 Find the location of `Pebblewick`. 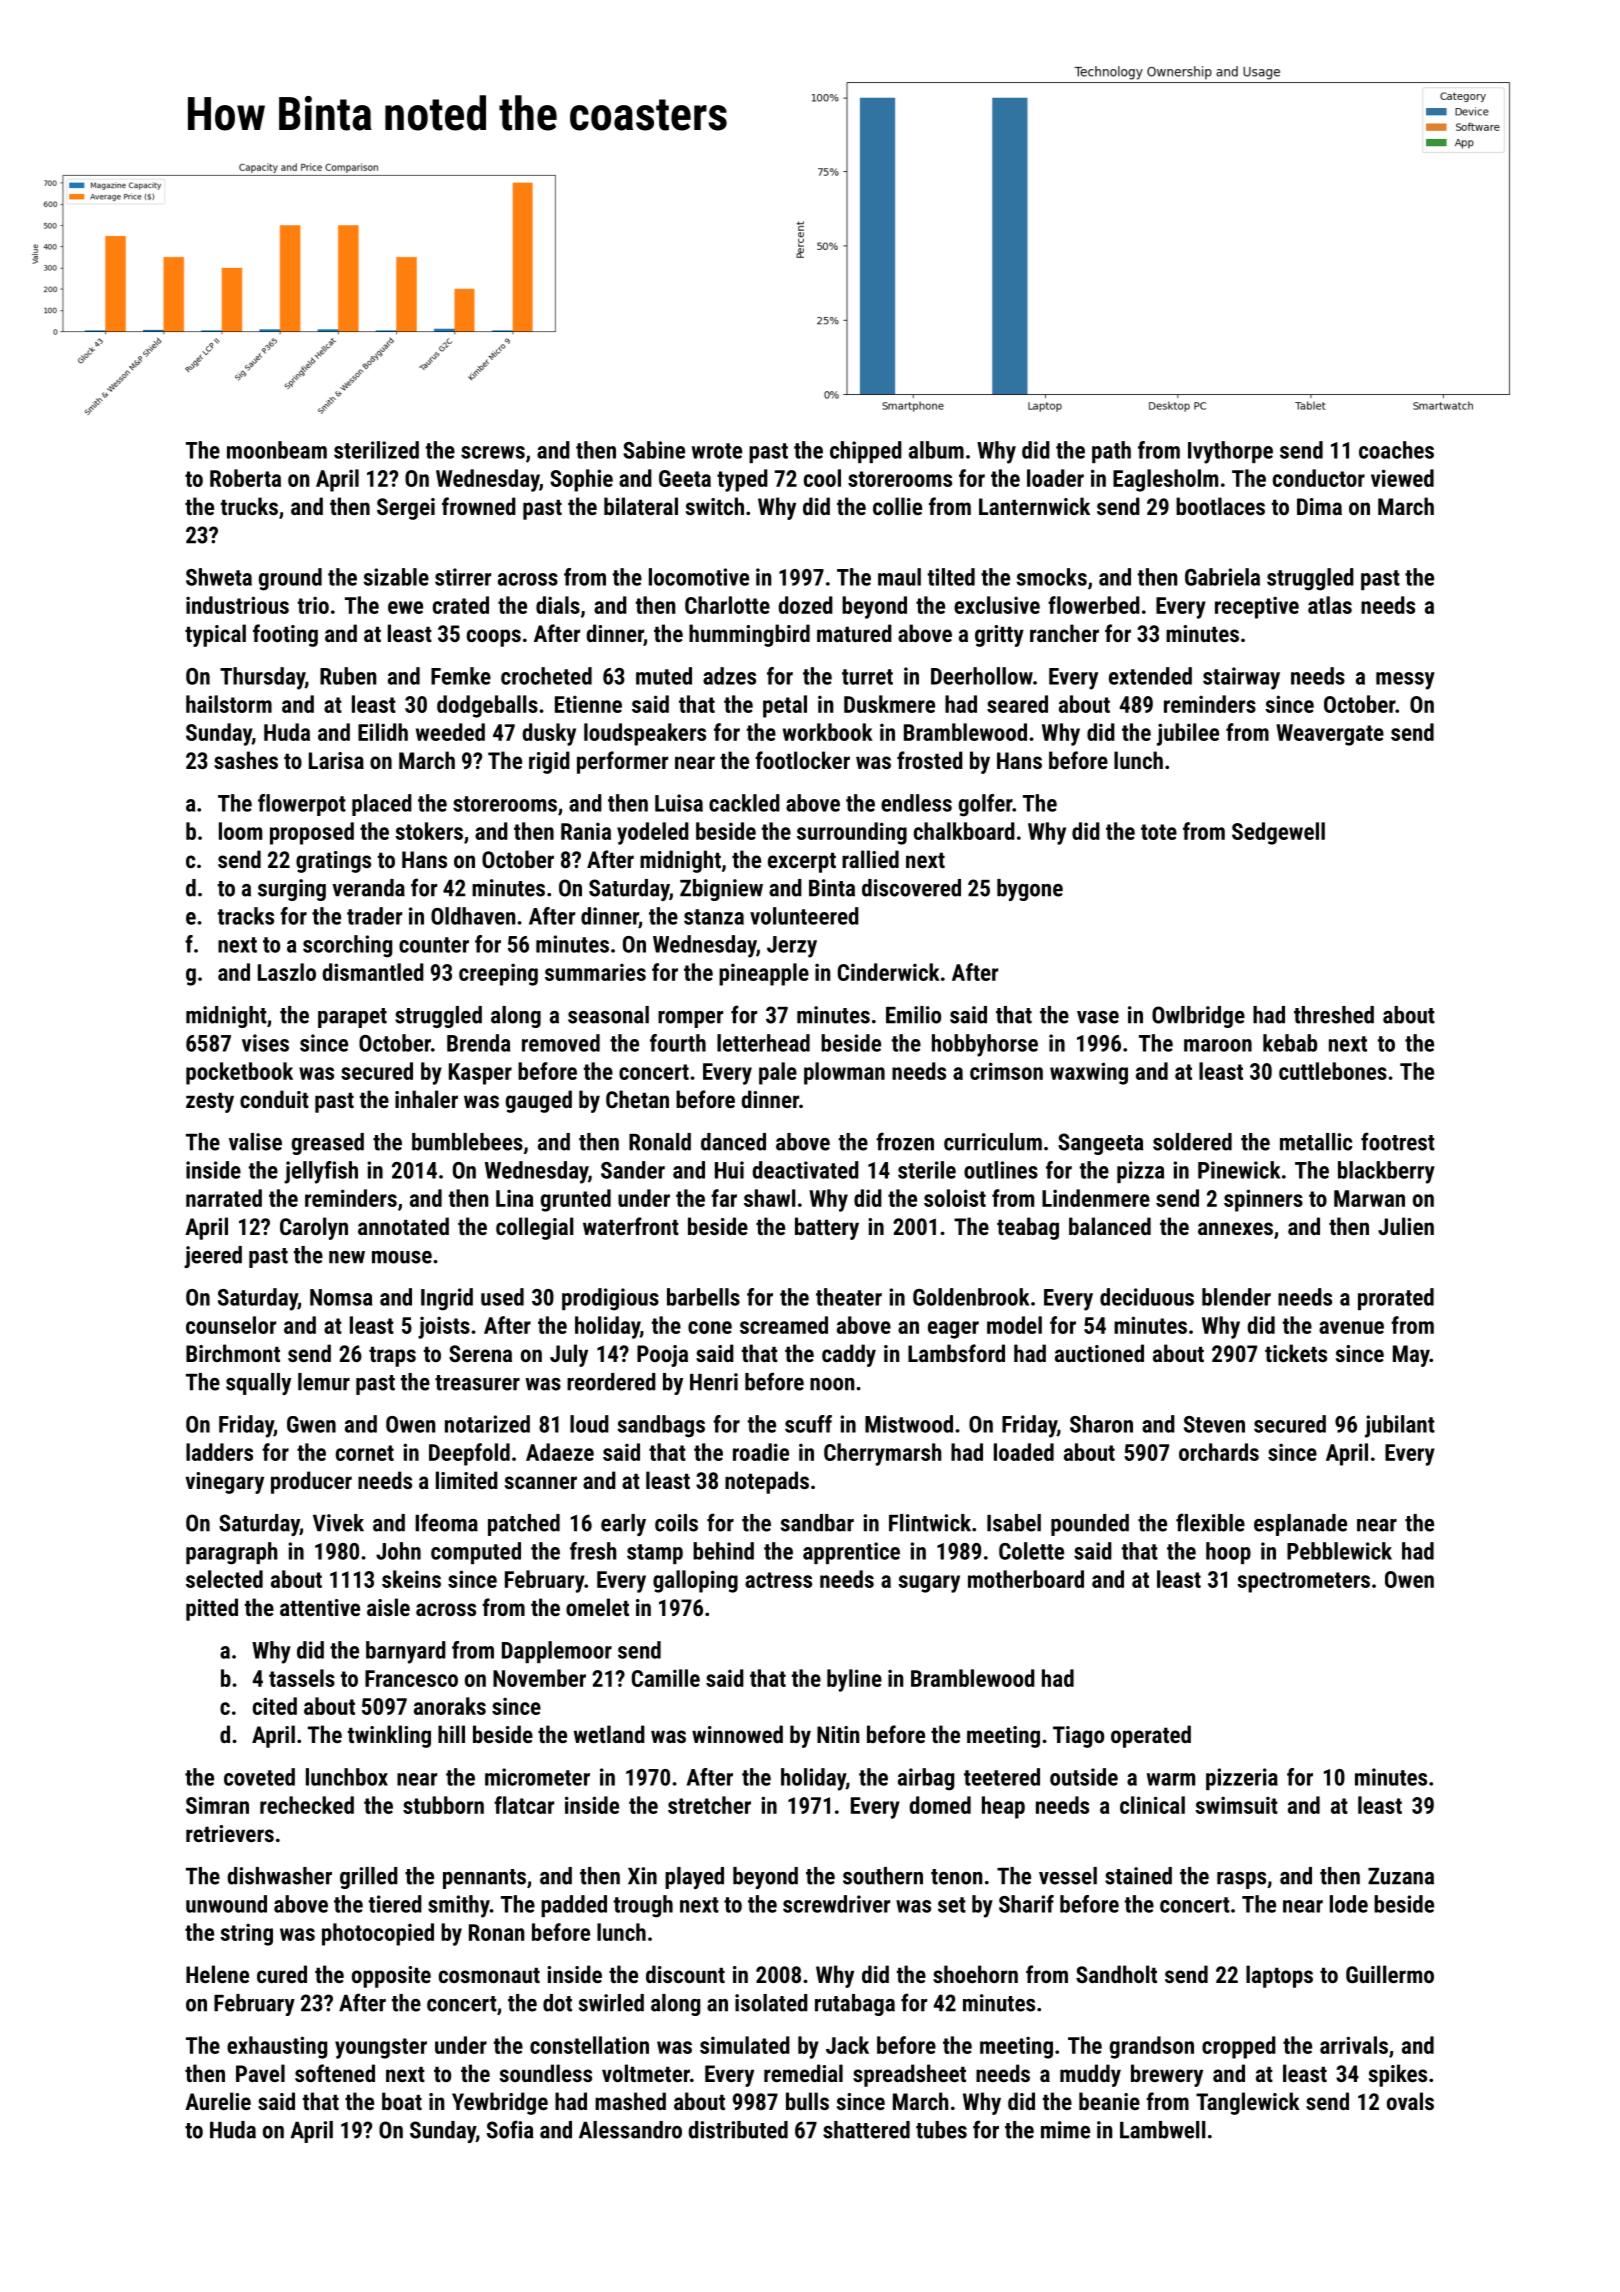

Pebblewick is located at coordinates (1339, 1551).
